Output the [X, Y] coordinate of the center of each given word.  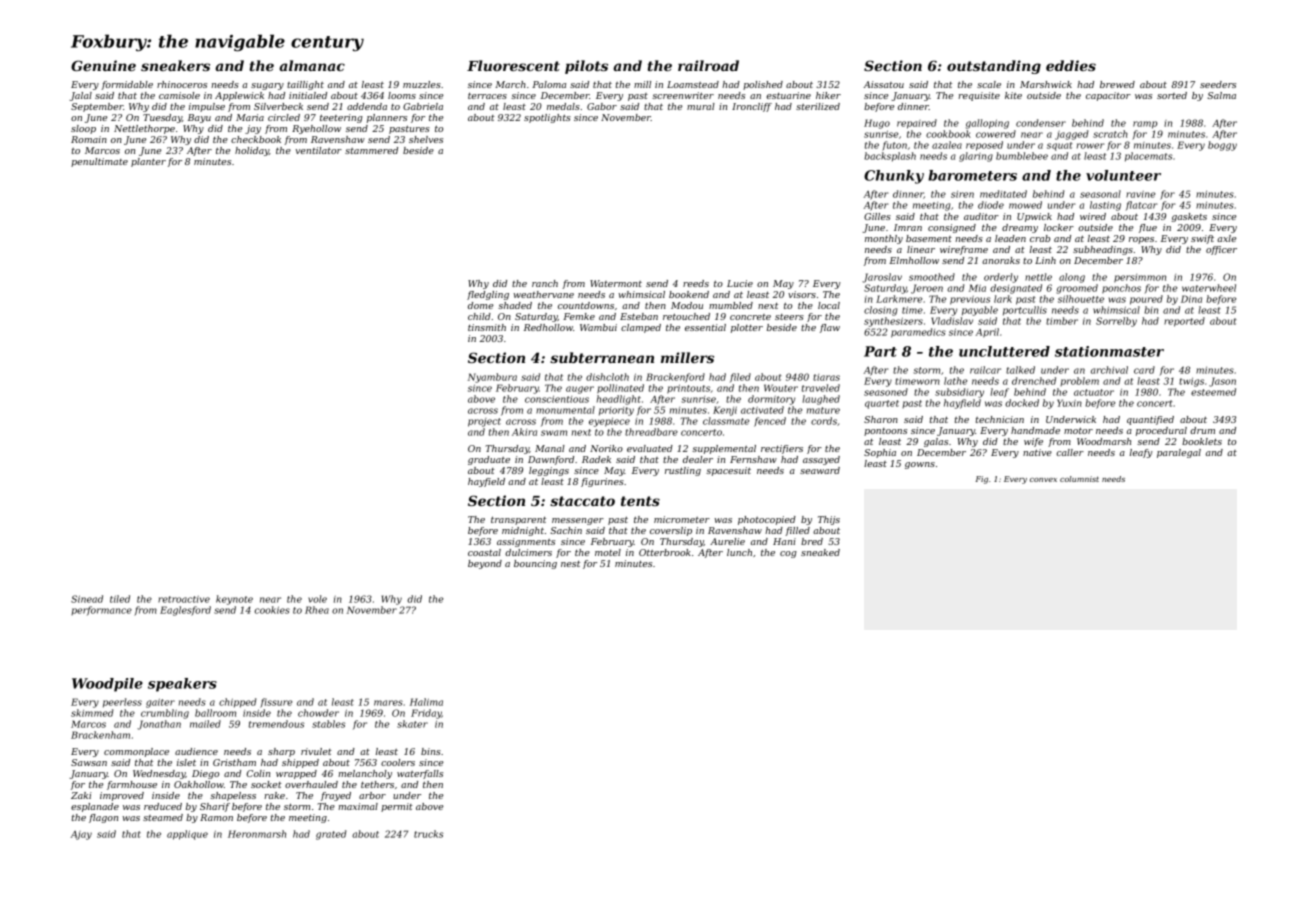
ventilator [319, 150]
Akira [524, 432]
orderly [1001, 278]
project [484, 422]
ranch [545, 283]
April [987, 333]
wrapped [296, 774]
